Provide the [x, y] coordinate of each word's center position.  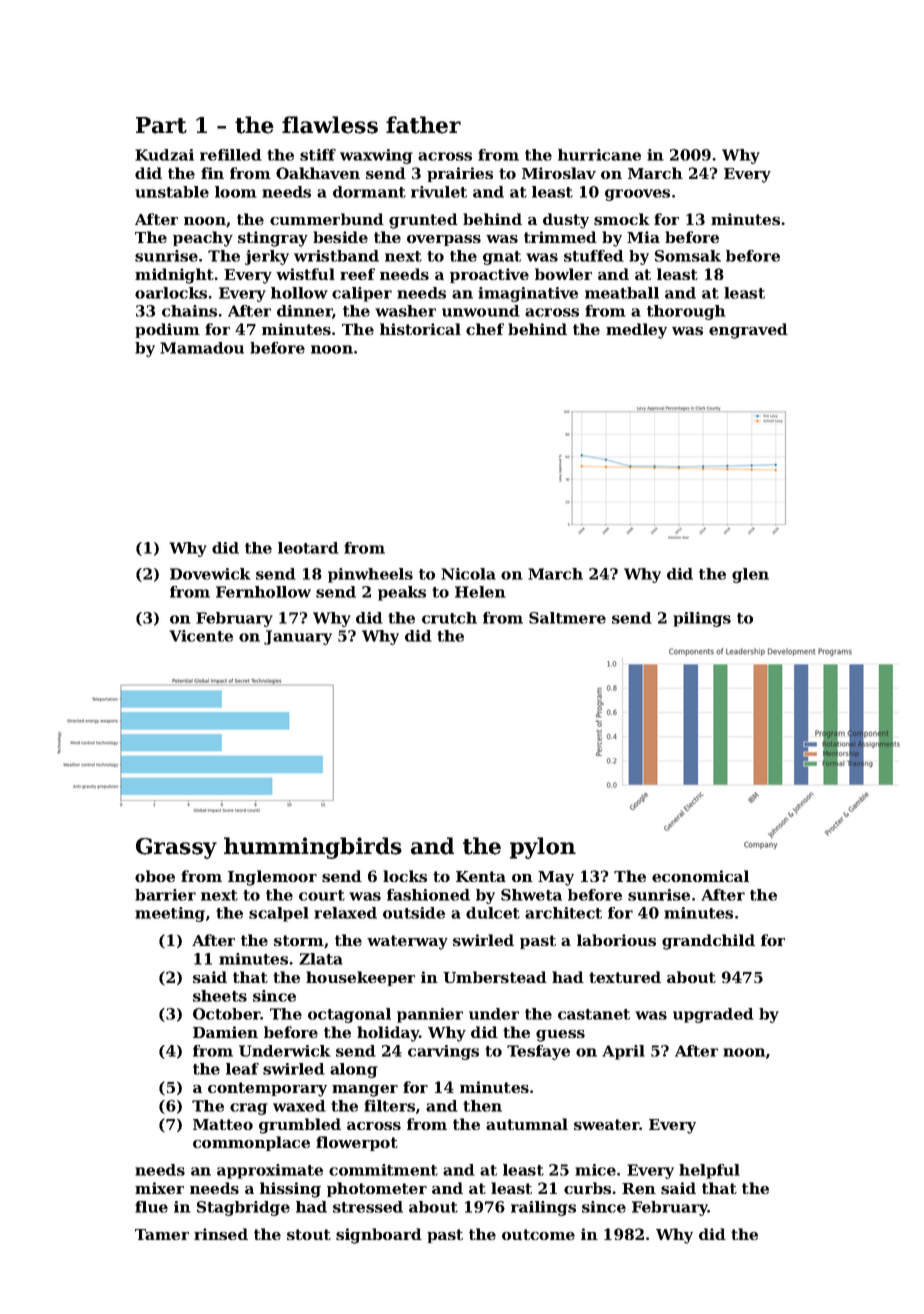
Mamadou [202, 348]
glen [750, 575]
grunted [423, 221]
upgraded [713, 1015]
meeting [170, 914]
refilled [231, 155]
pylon [543, 848]
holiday [388, 1034]
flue [151, 1207]
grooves [637, 195]
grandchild [708, 942]
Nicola [468, 574]
